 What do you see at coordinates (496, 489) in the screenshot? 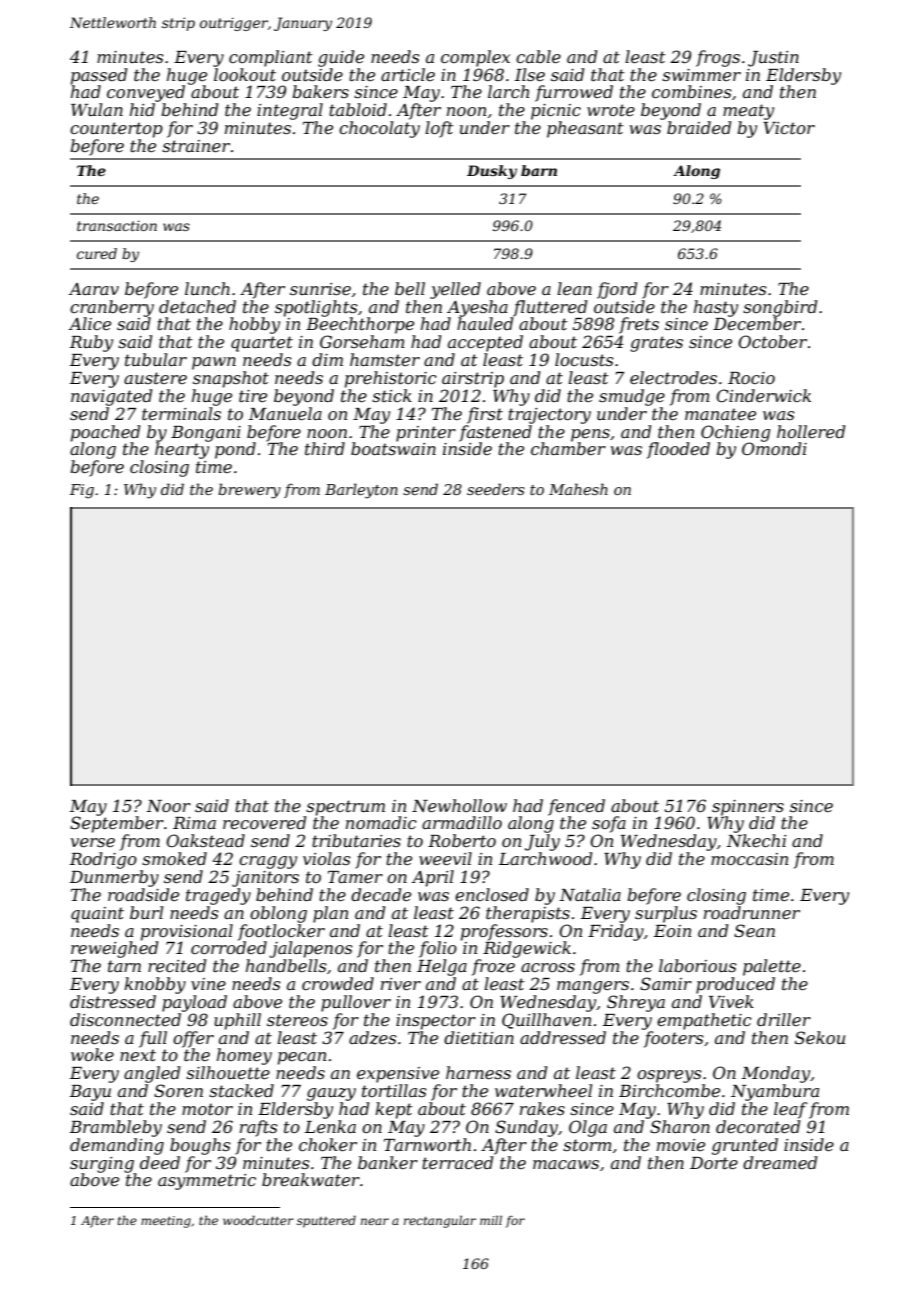
I see `seeders` at bounding box center [496, 489].
